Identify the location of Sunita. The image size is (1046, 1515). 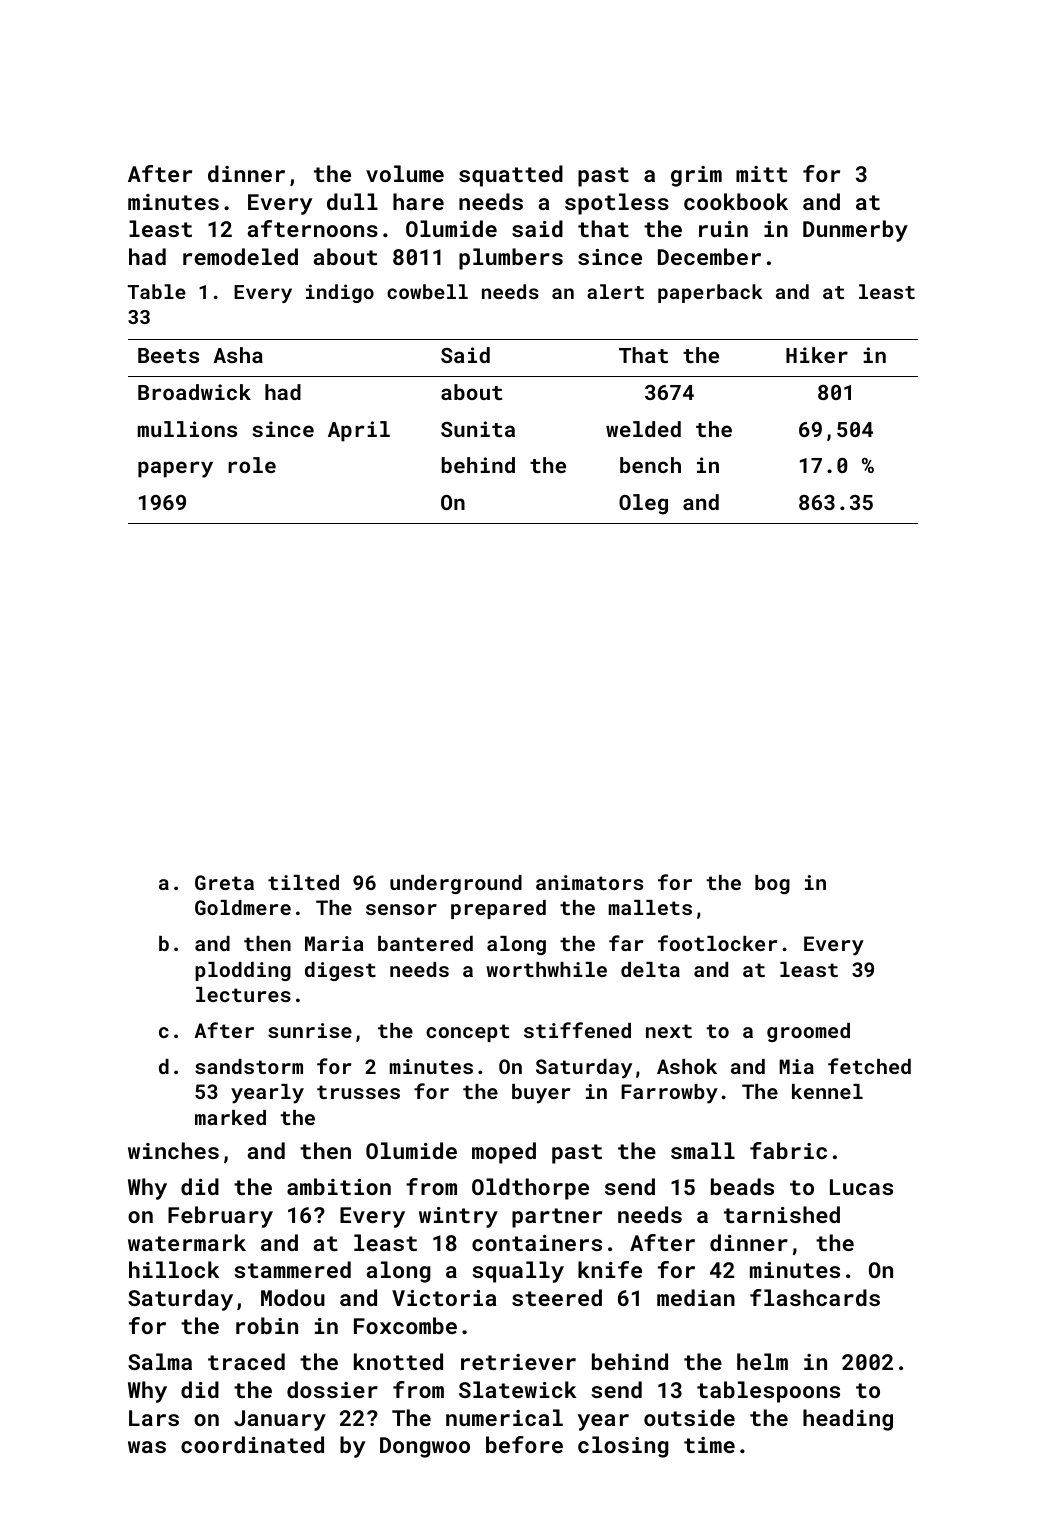
(478, 429).
